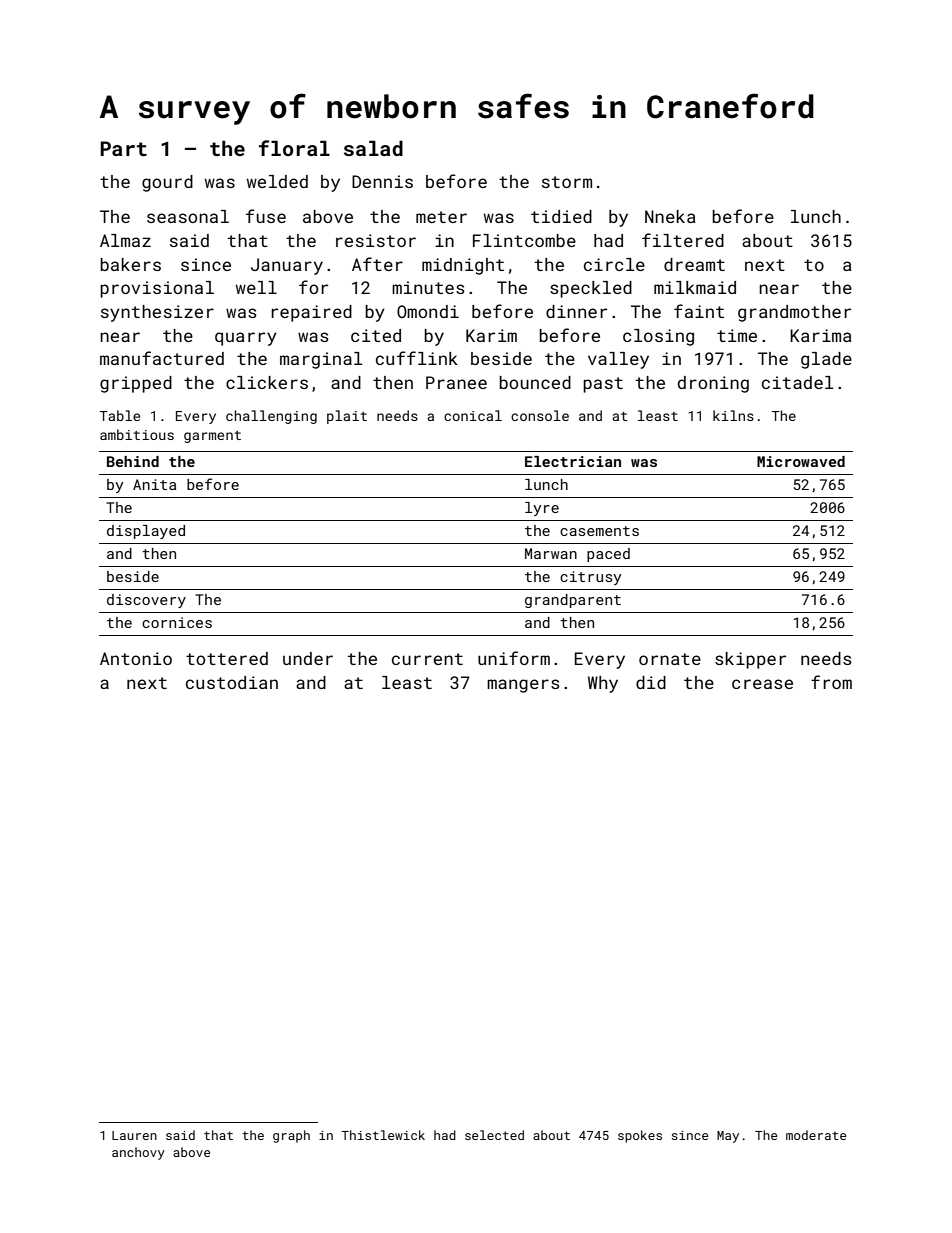 The image size is (952, 1233). I want to click on anchovy, so click(138, 1153).
